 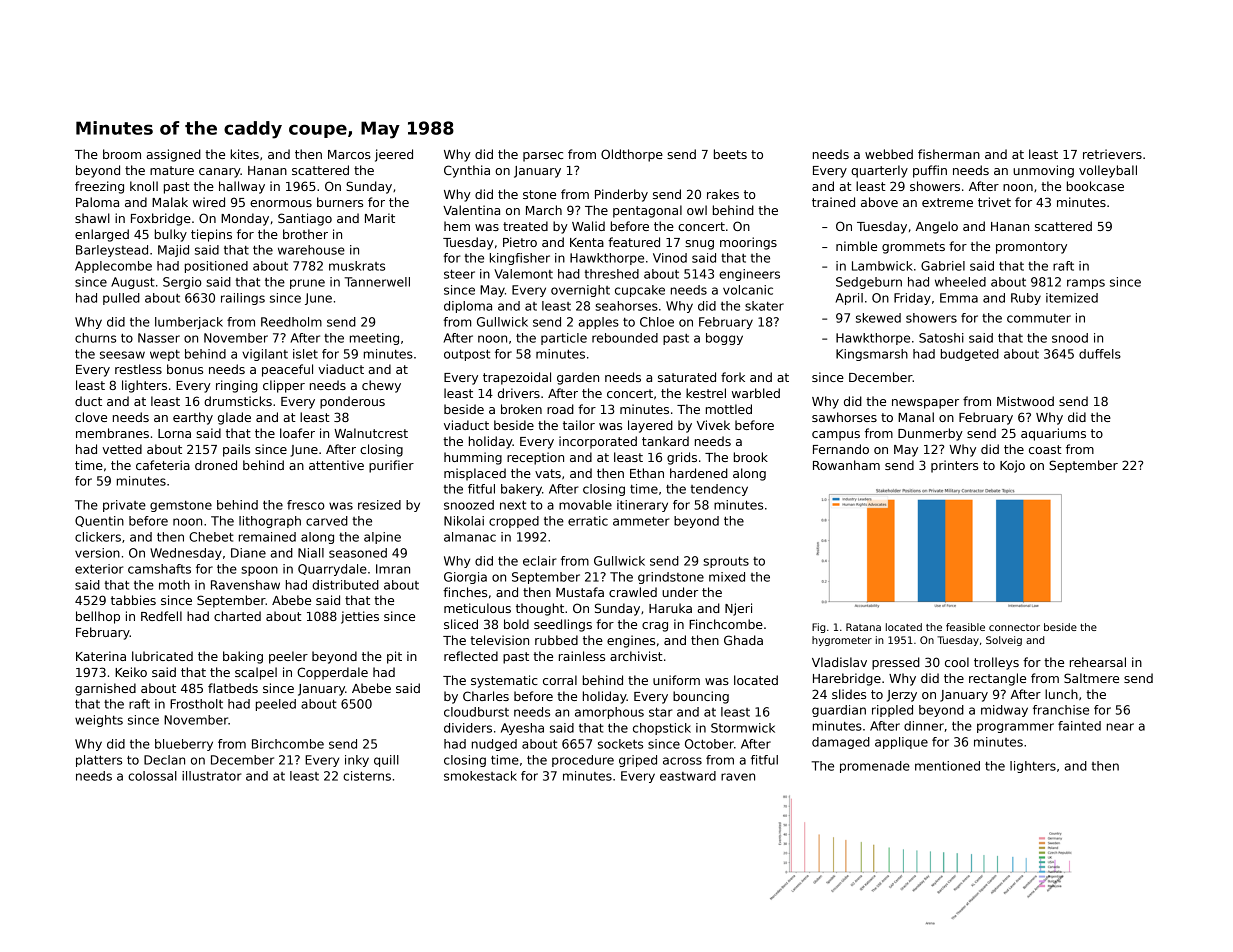 I want to click on bookcase, so click(x=1095, y=186).
